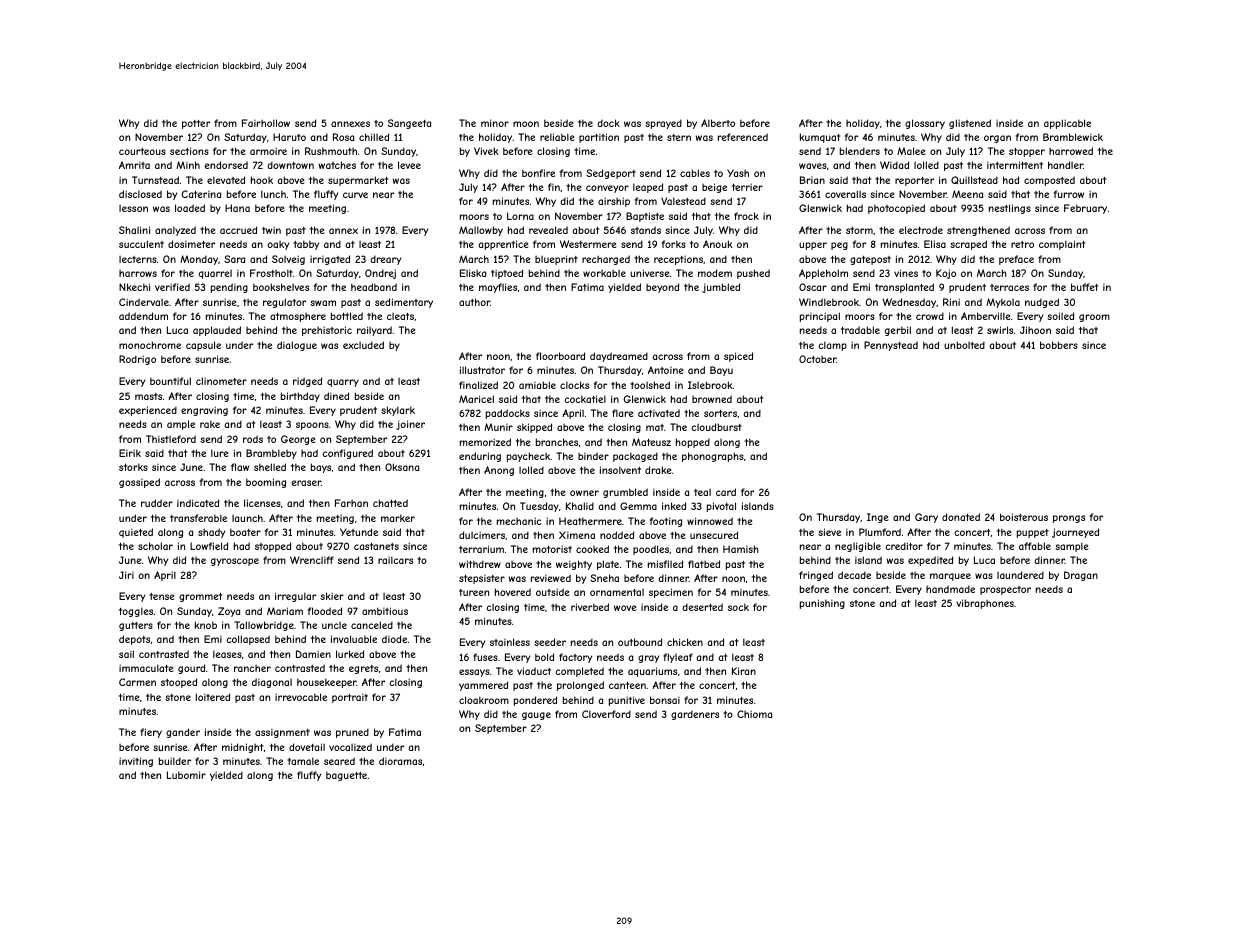 The height and width of the screenshot is (952, 1233). I want to click on grumbled, so click(625, 493).
